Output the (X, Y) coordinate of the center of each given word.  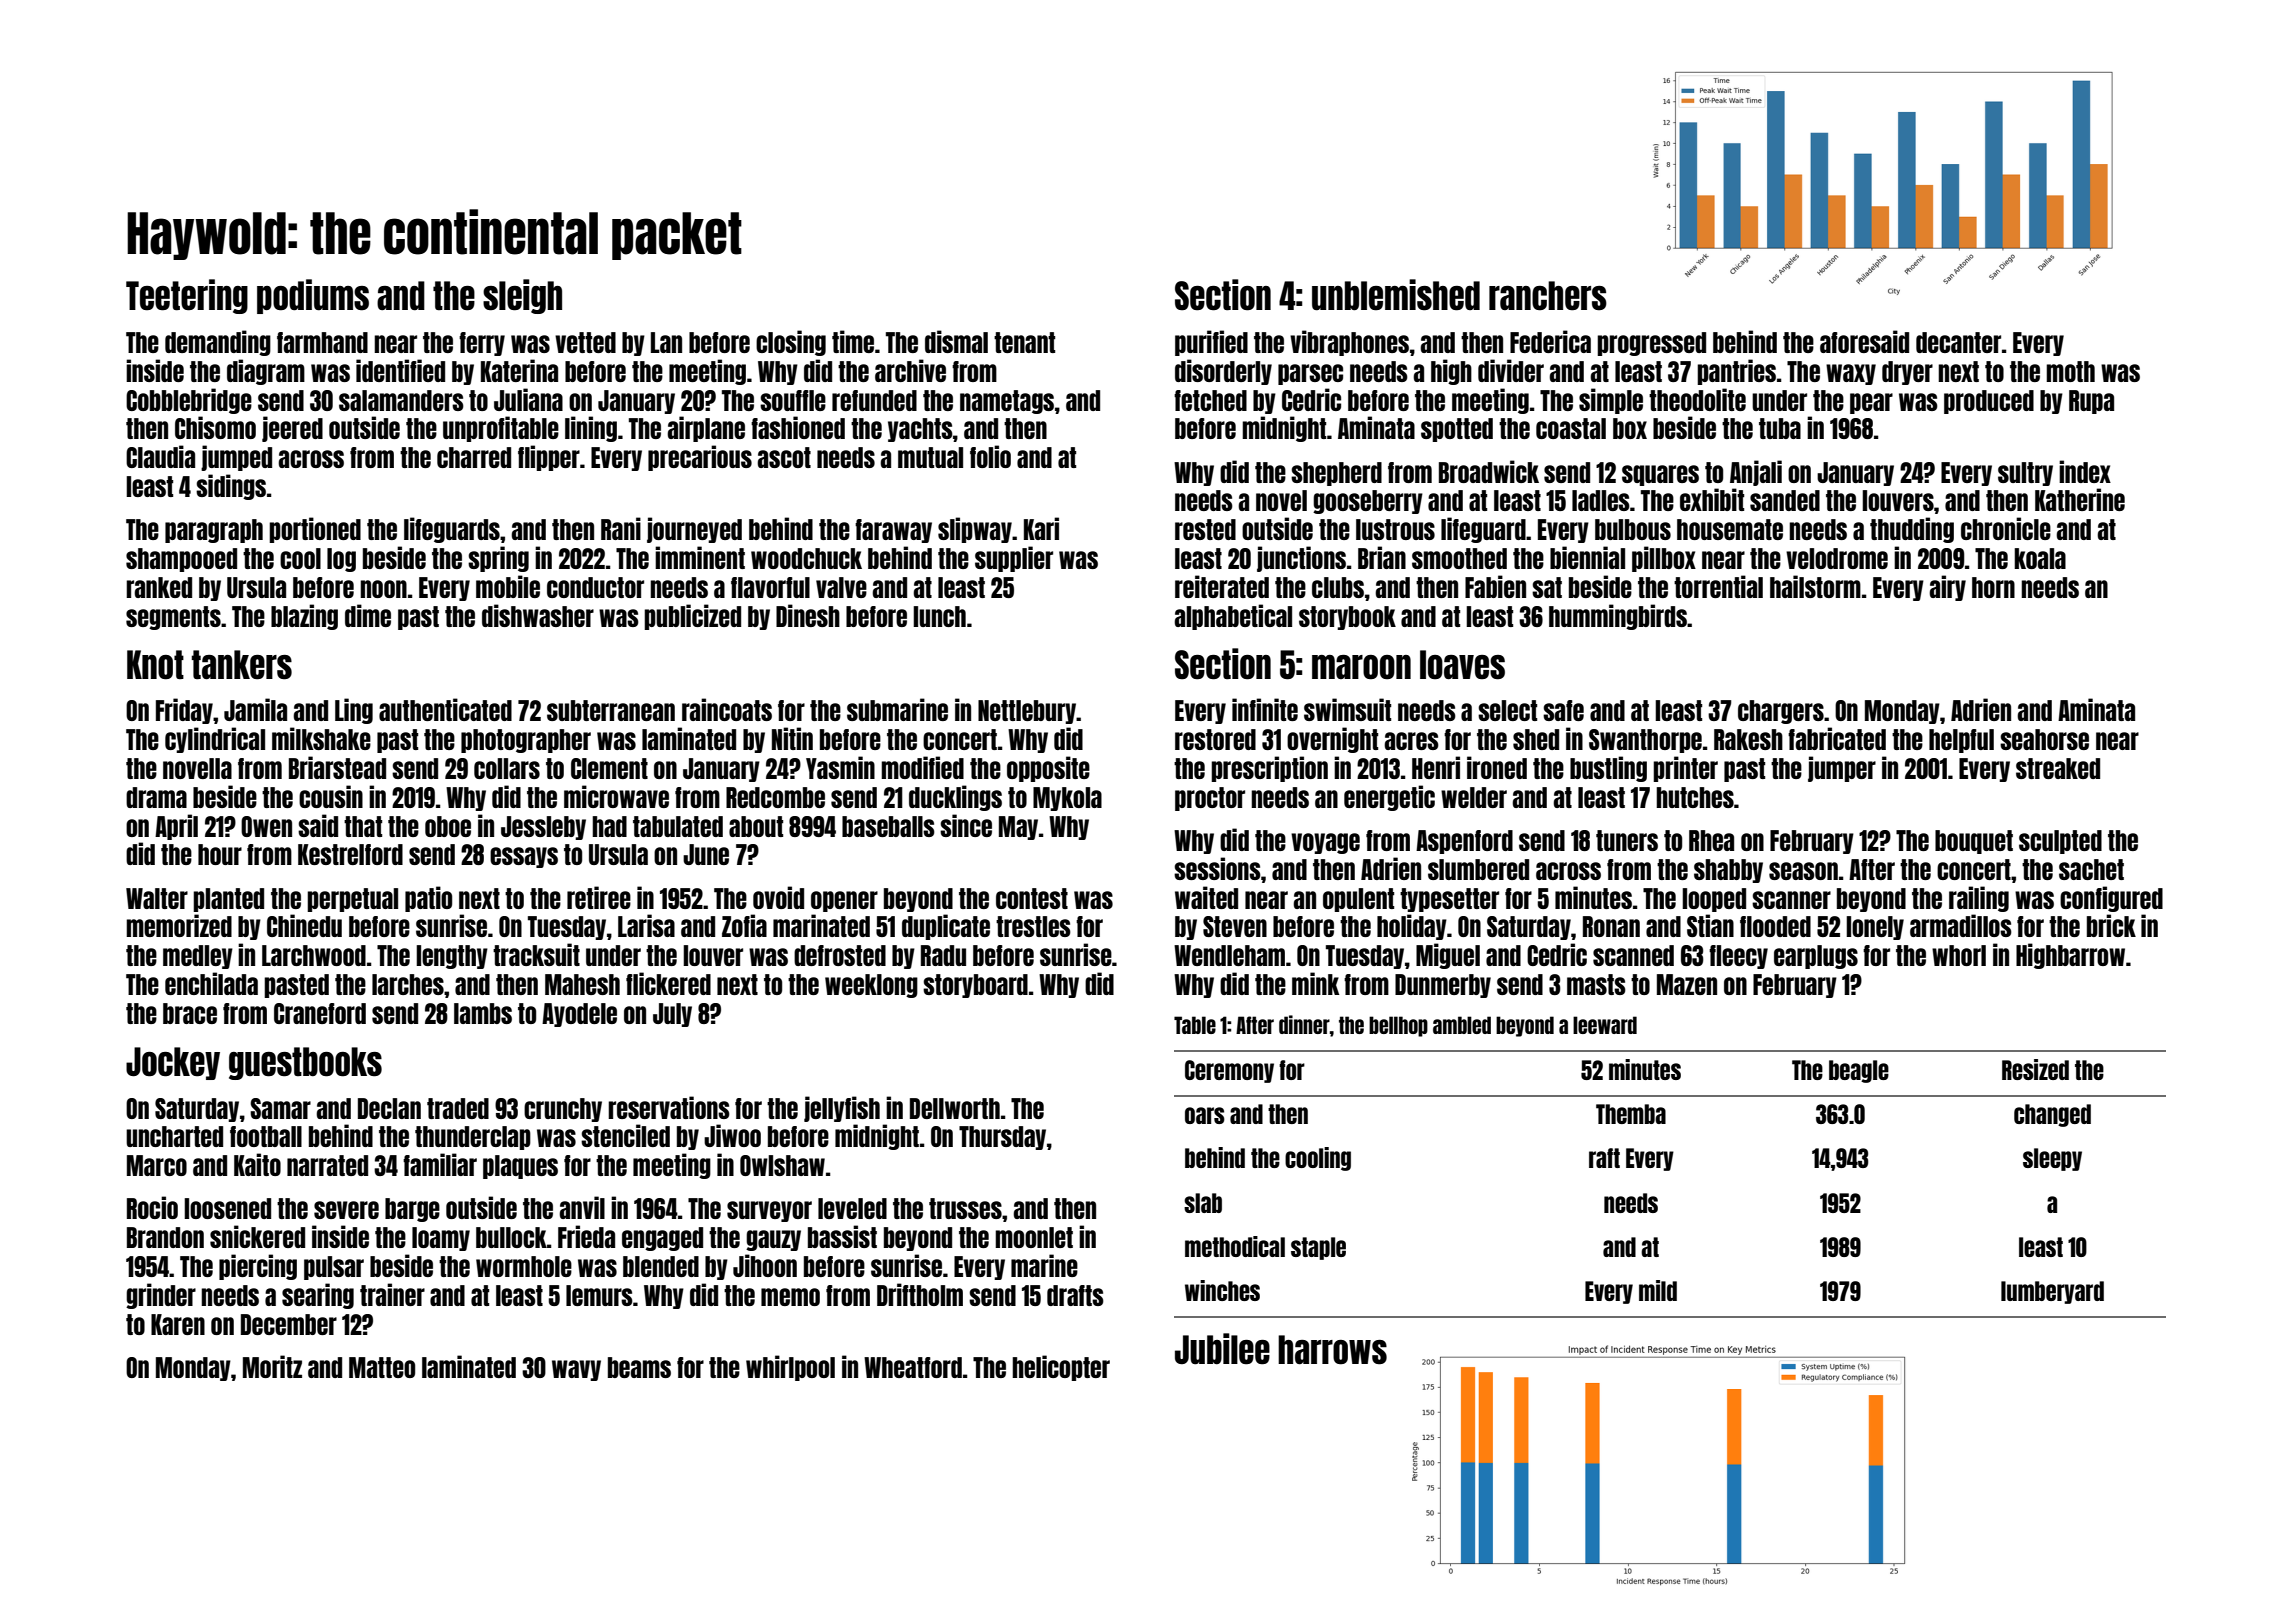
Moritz (272, 1366)
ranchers (1548, 296)
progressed (1651, 344)
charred (474, 457)
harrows (1332, 1350)
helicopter (1061, 1368)
